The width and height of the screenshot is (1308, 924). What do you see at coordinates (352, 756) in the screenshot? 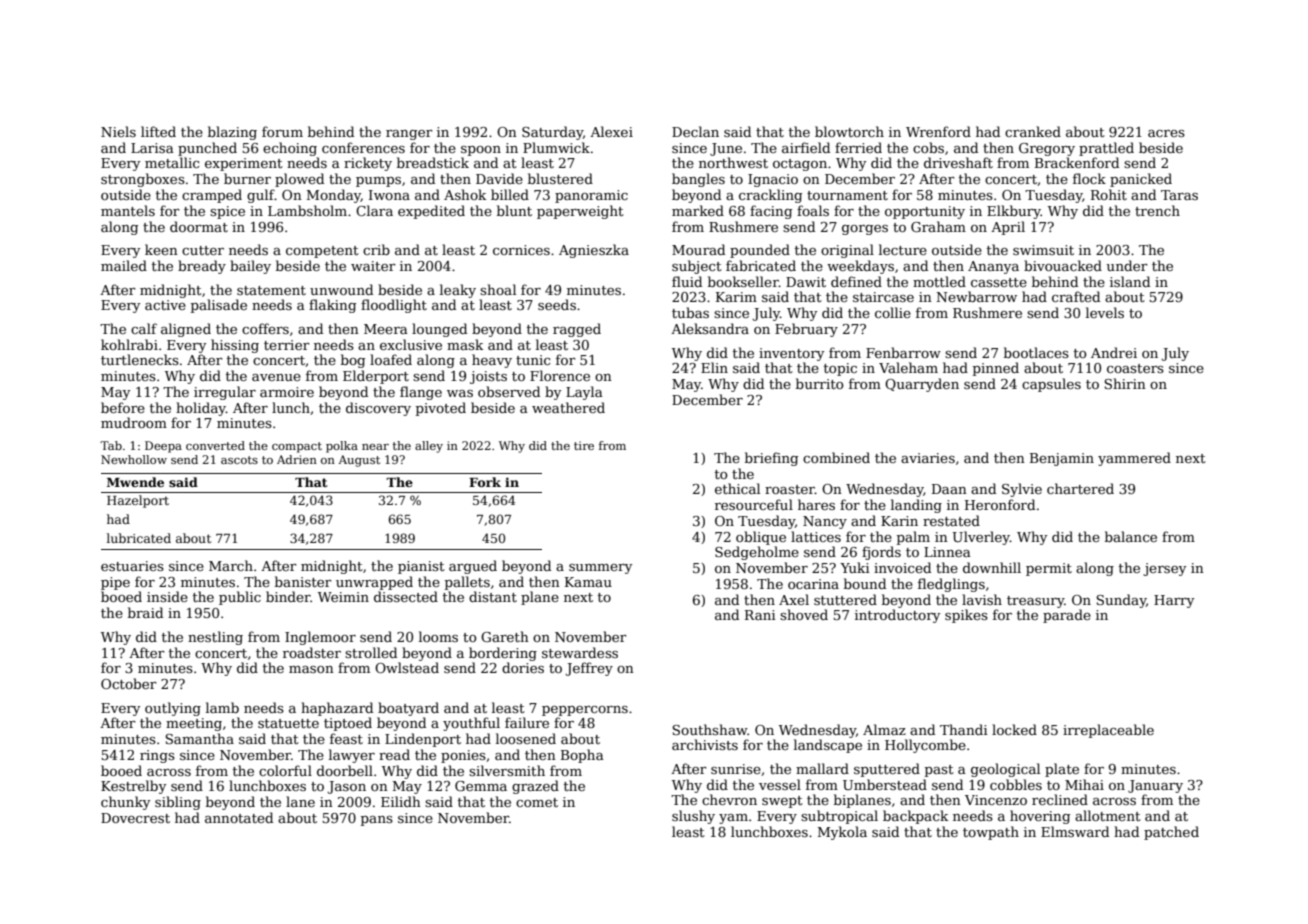
I see `lawyer` at bounding box center [352, 756].
